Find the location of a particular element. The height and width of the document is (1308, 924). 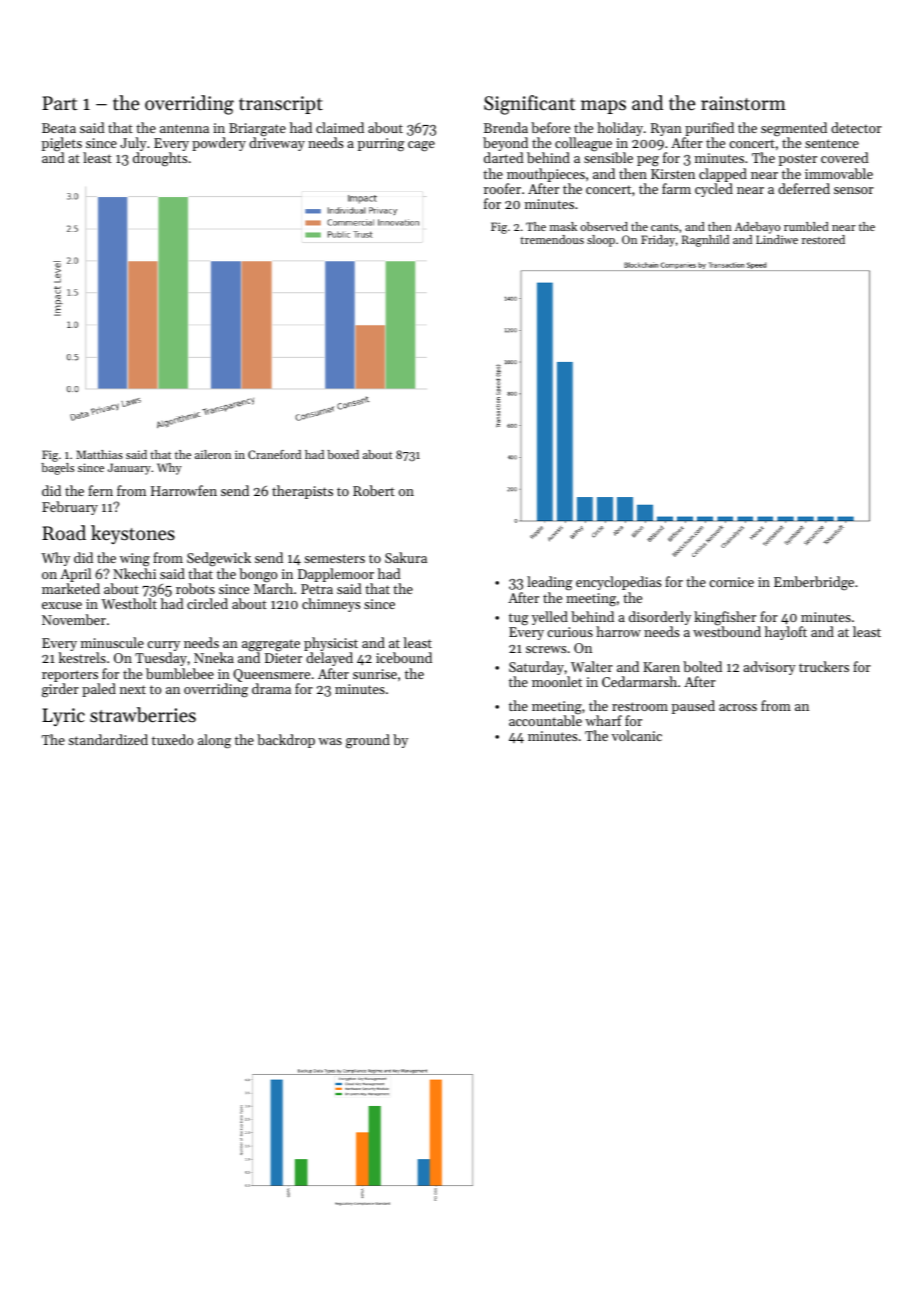

excuse is located at coordinates (62, 605).
